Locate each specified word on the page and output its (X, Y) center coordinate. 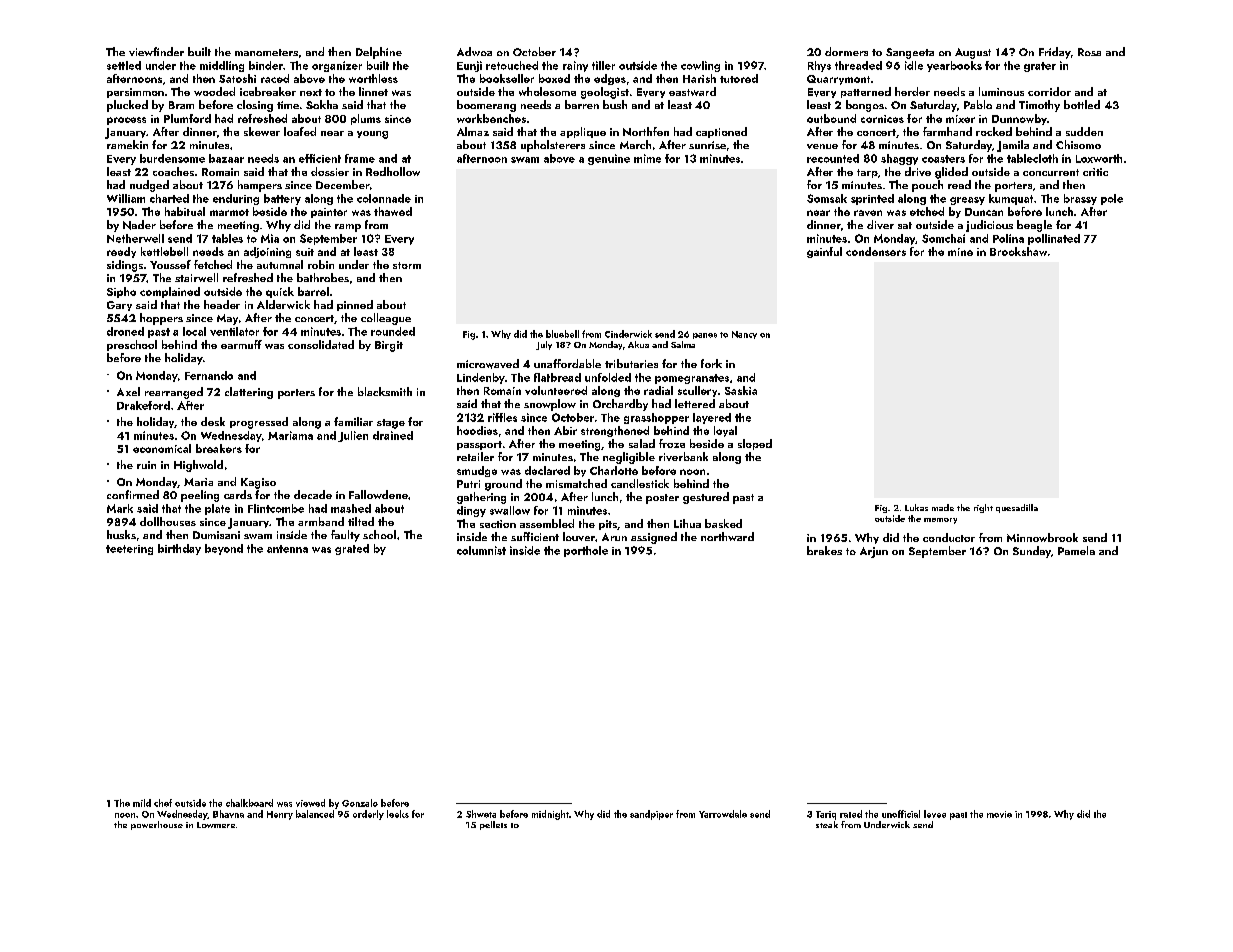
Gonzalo (360, 803)
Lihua (687, 523)
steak (827, 824)
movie (999, 814)
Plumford (187, 118)
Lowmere (216, 825)
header (222, 304)
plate (217, 509)
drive (918, 171)
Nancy (744, 335)
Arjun (874, 552)
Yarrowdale (723, 814)
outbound (831, 118)
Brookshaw (1018, 251)
